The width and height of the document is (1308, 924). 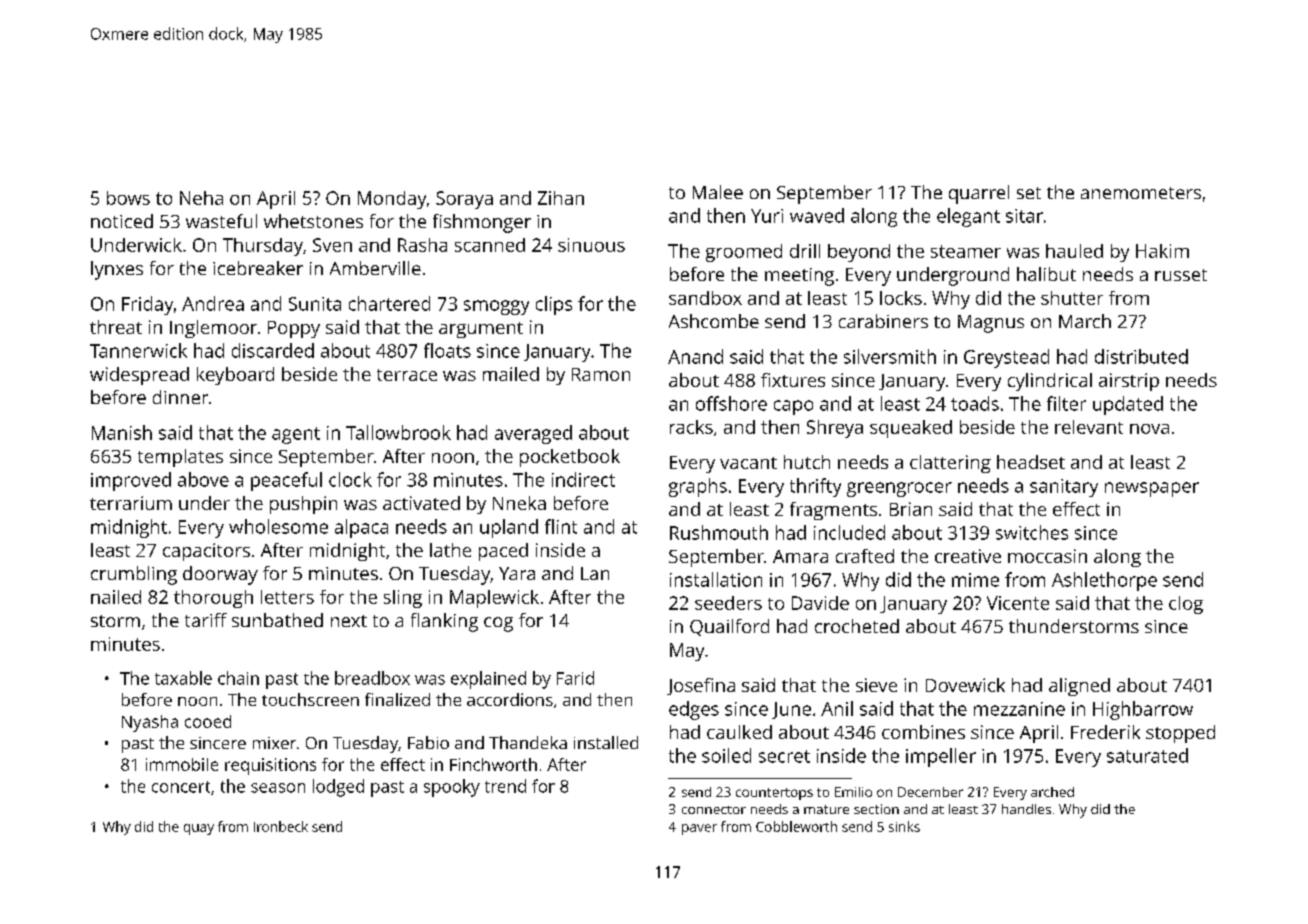 I want to click on peaceful, so click(x=286, y=481).
